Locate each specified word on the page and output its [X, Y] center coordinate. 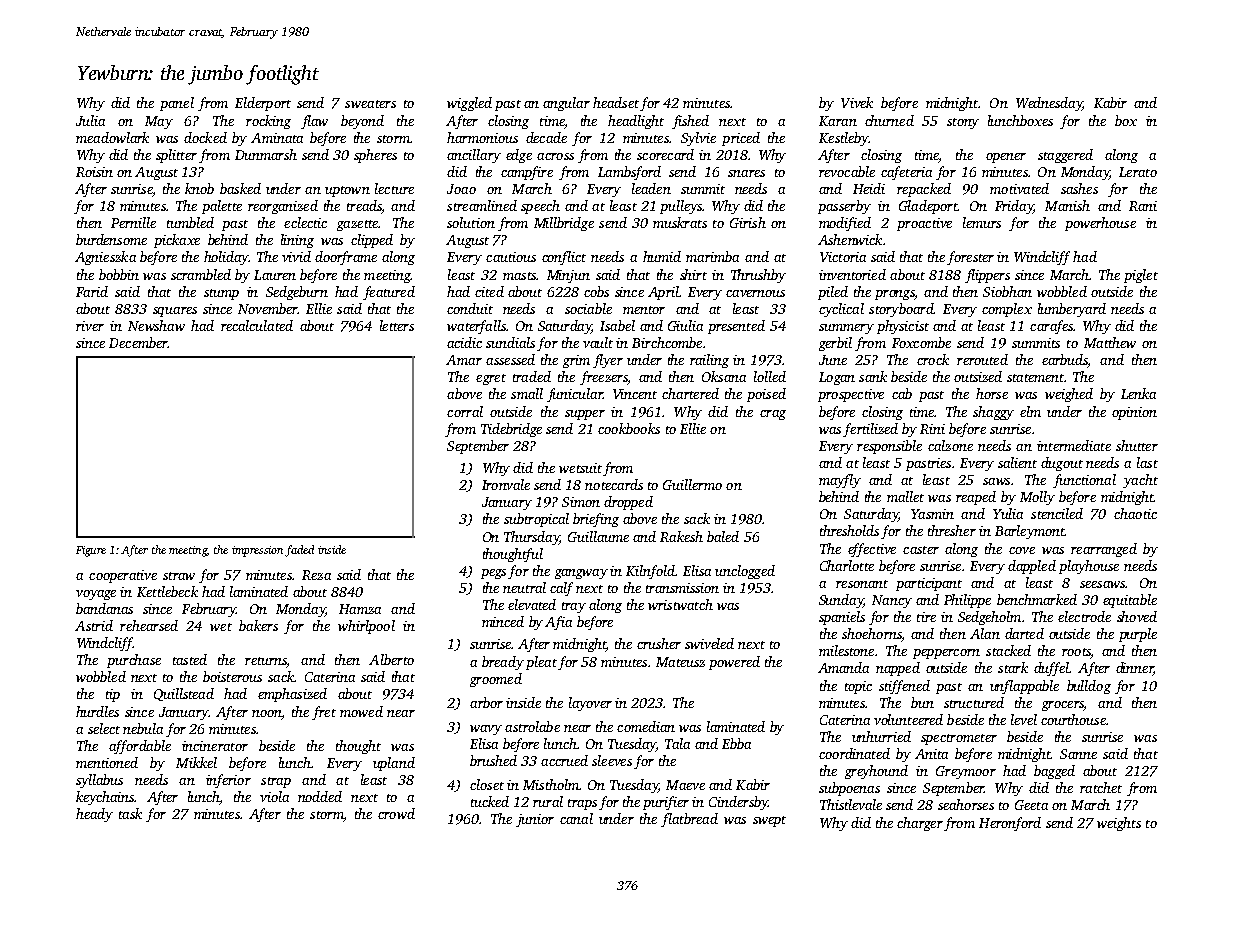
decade [546, 137]
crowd [396, 813]
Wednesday [1049, 104]
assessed [510, 359]
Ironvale [506, 484]
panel [177, 104]
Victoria [843, 257]
